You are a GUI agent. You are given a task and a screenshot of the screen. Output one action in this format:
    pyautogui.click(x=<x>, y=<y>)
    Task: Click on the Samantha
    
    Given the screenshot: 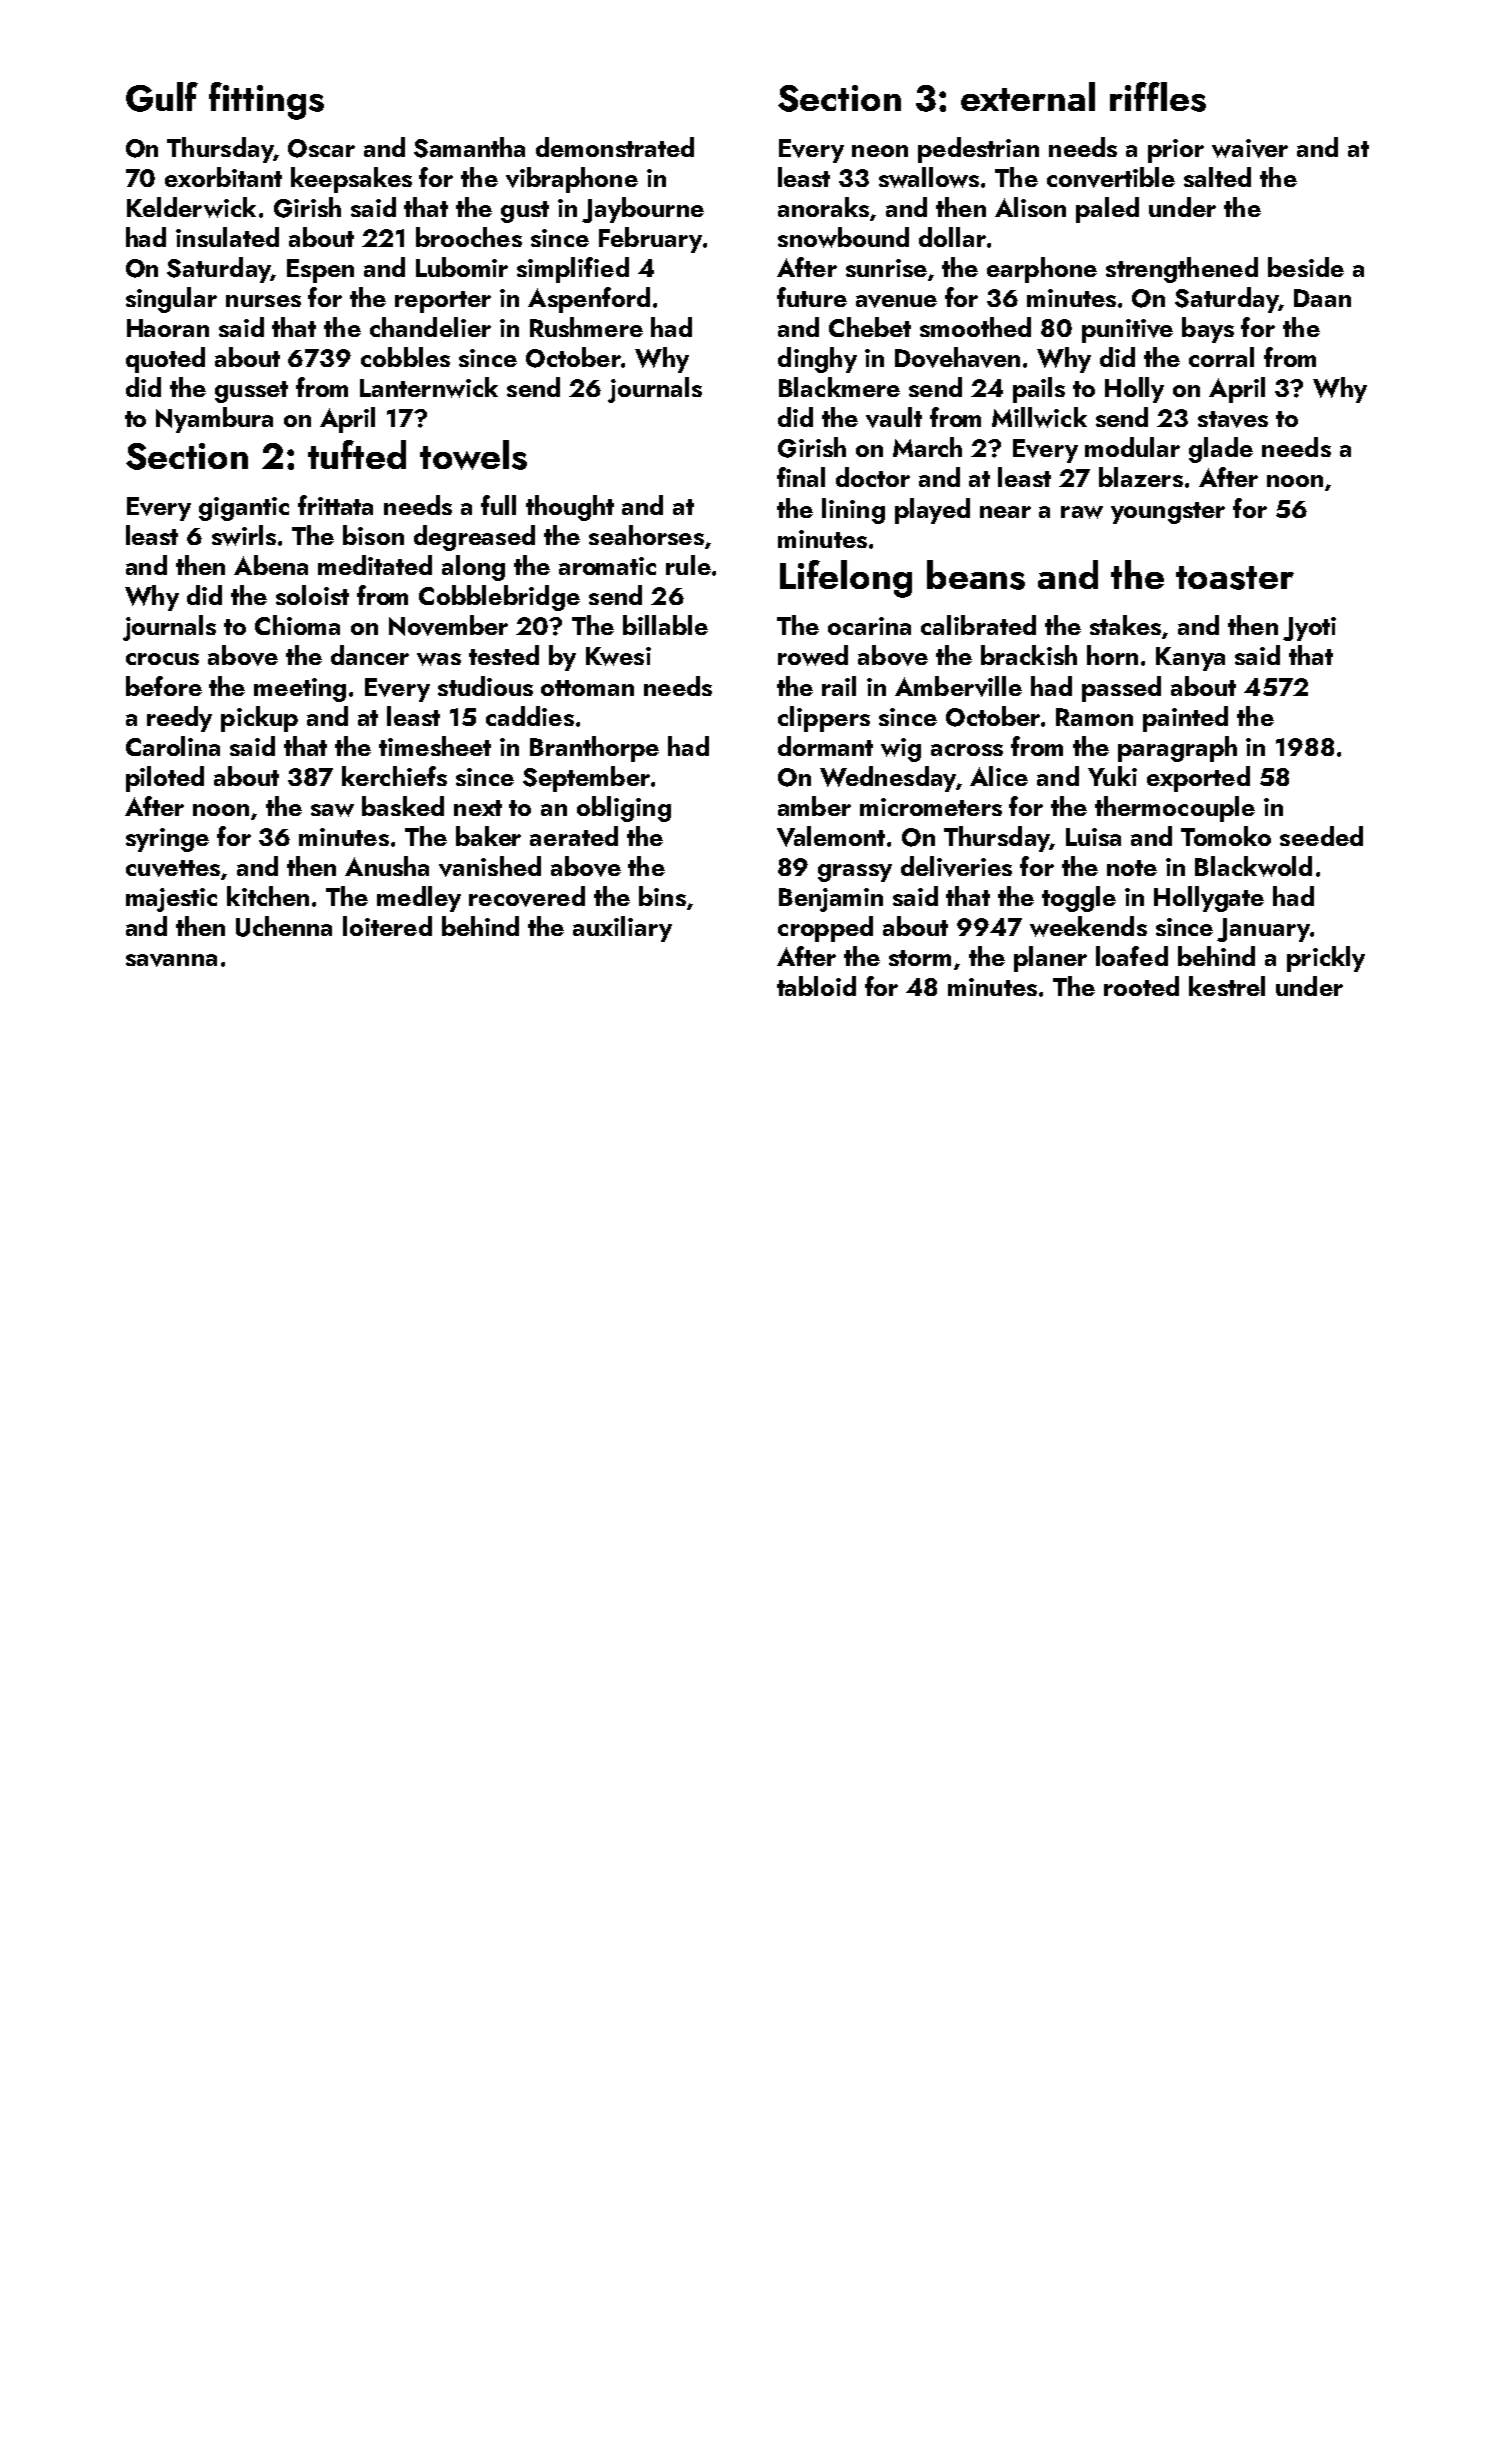 What is the action you would take?
    pyautogui.click(x=469, y=147)
